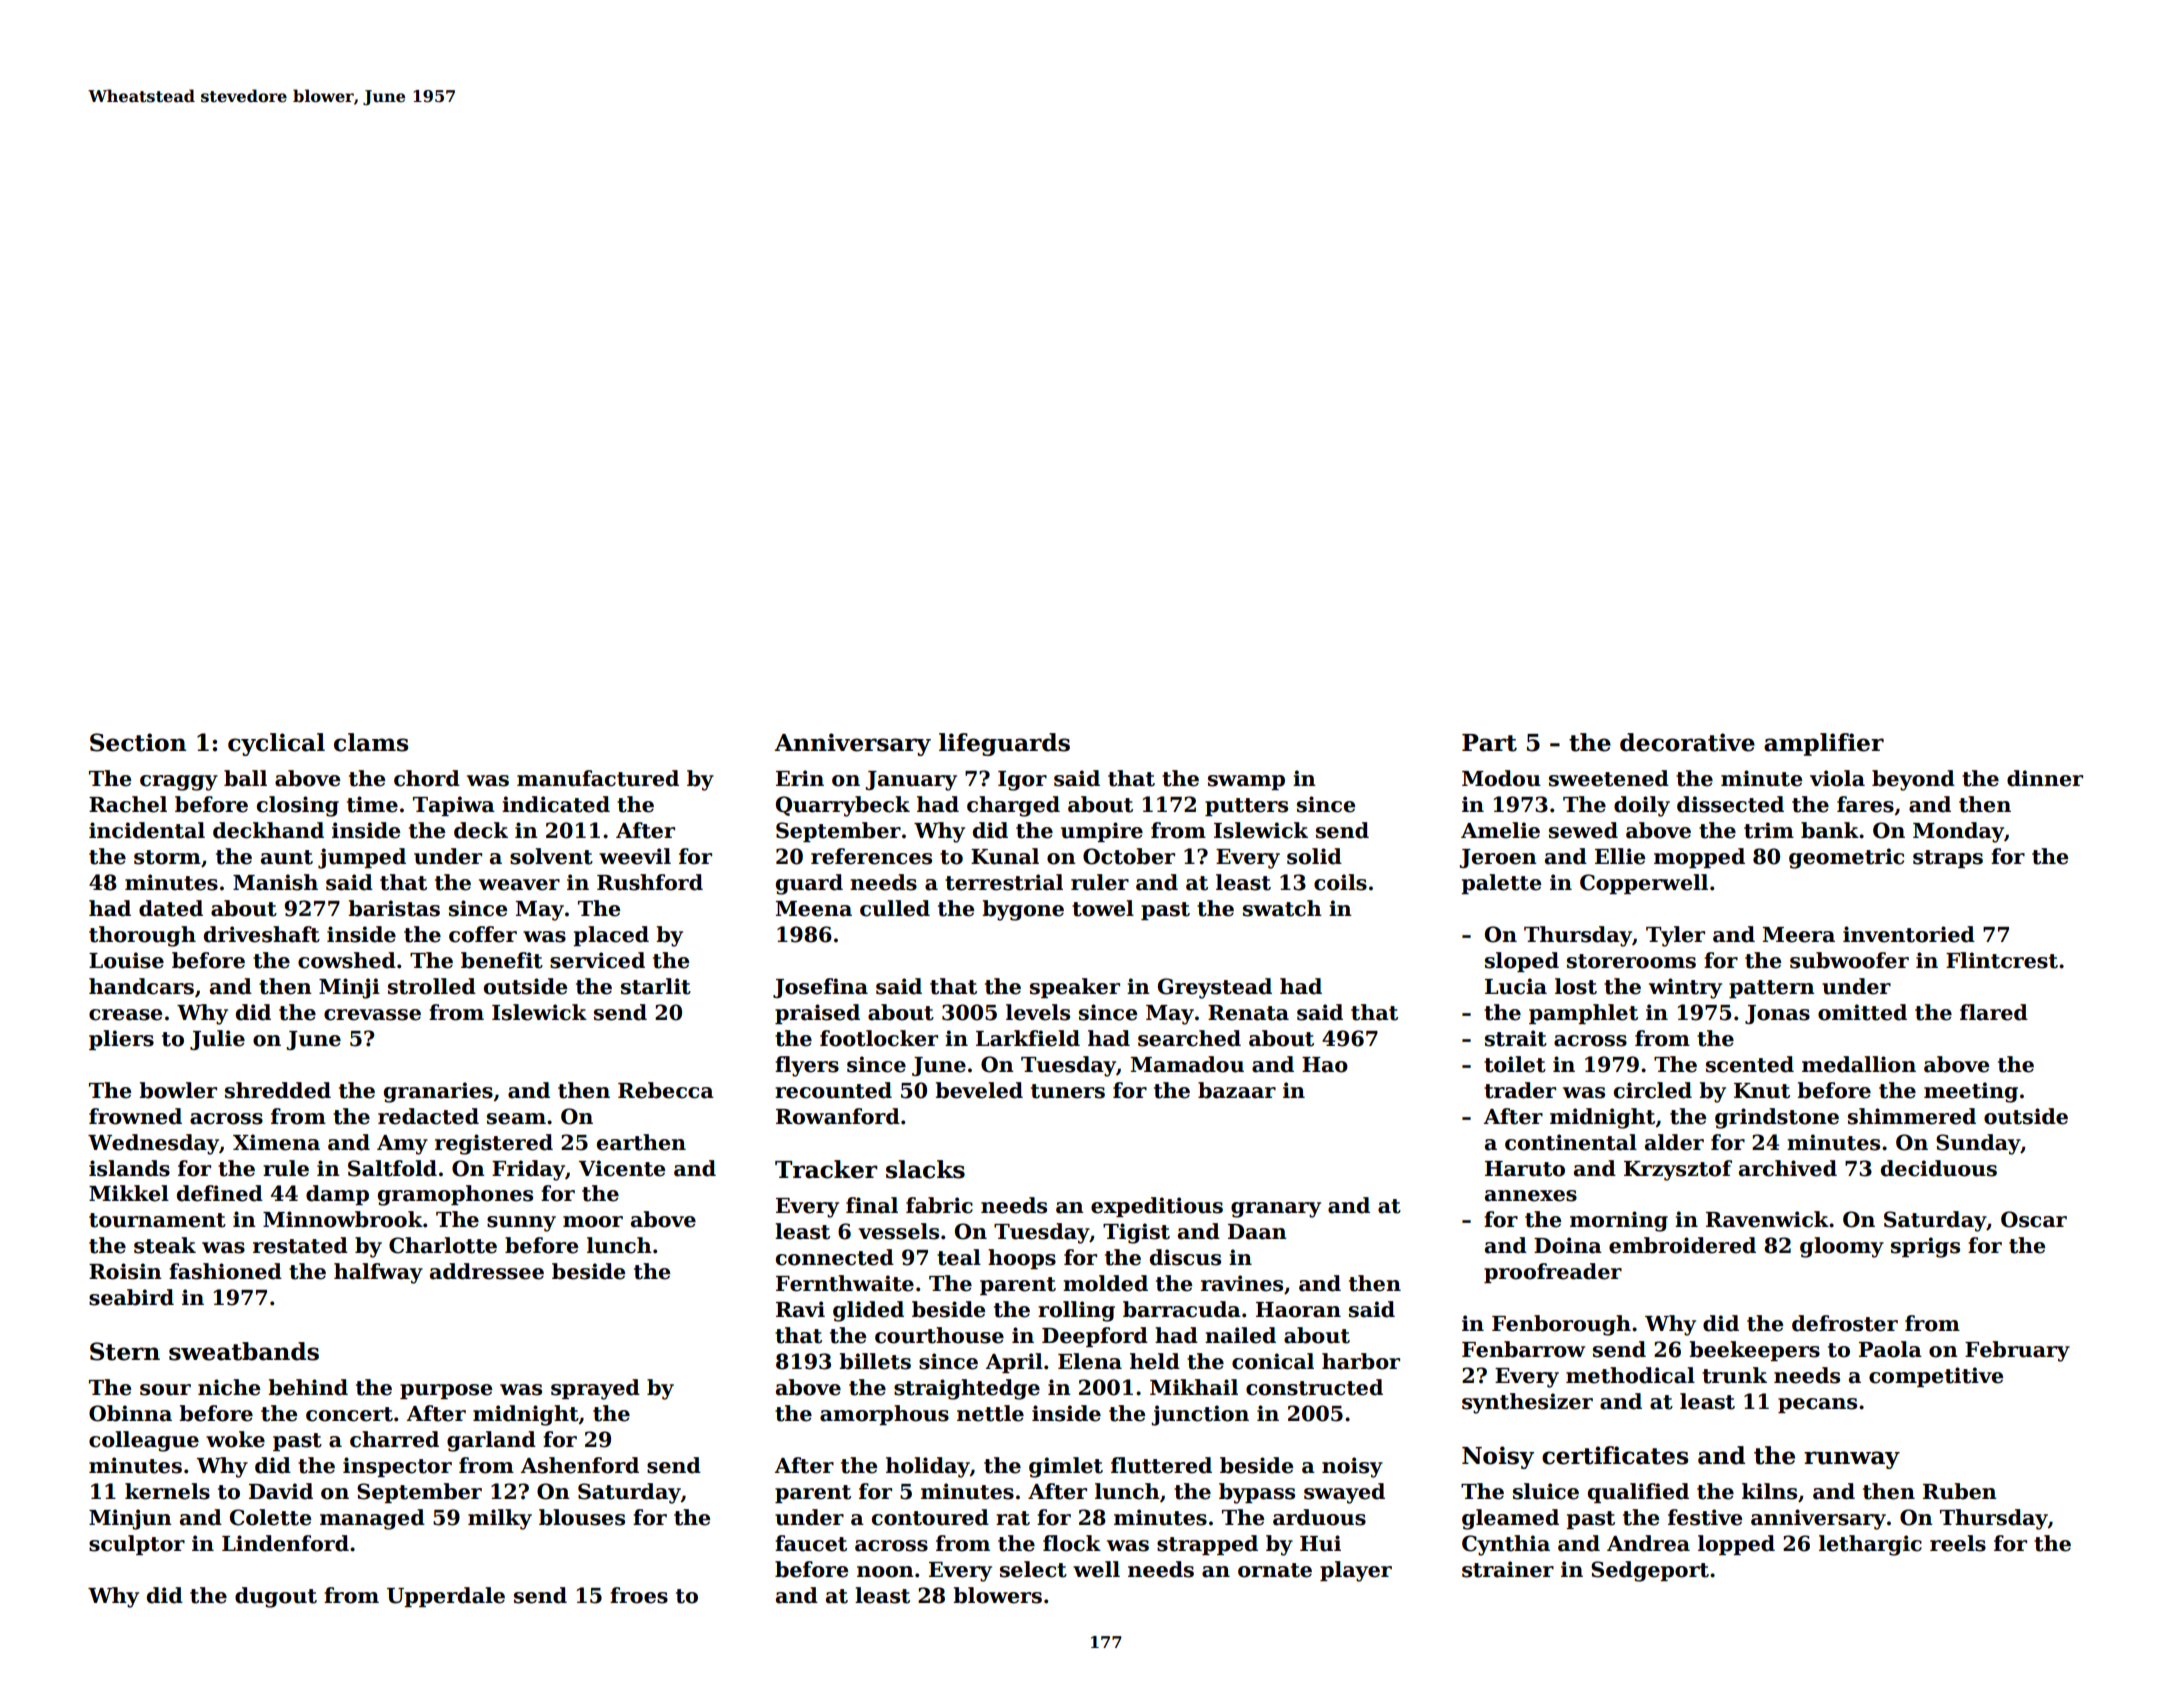 This image has width=2178, height=1683. Describe the element at coordinates (1994, 1012) in the image. I see `flared` at that location.
